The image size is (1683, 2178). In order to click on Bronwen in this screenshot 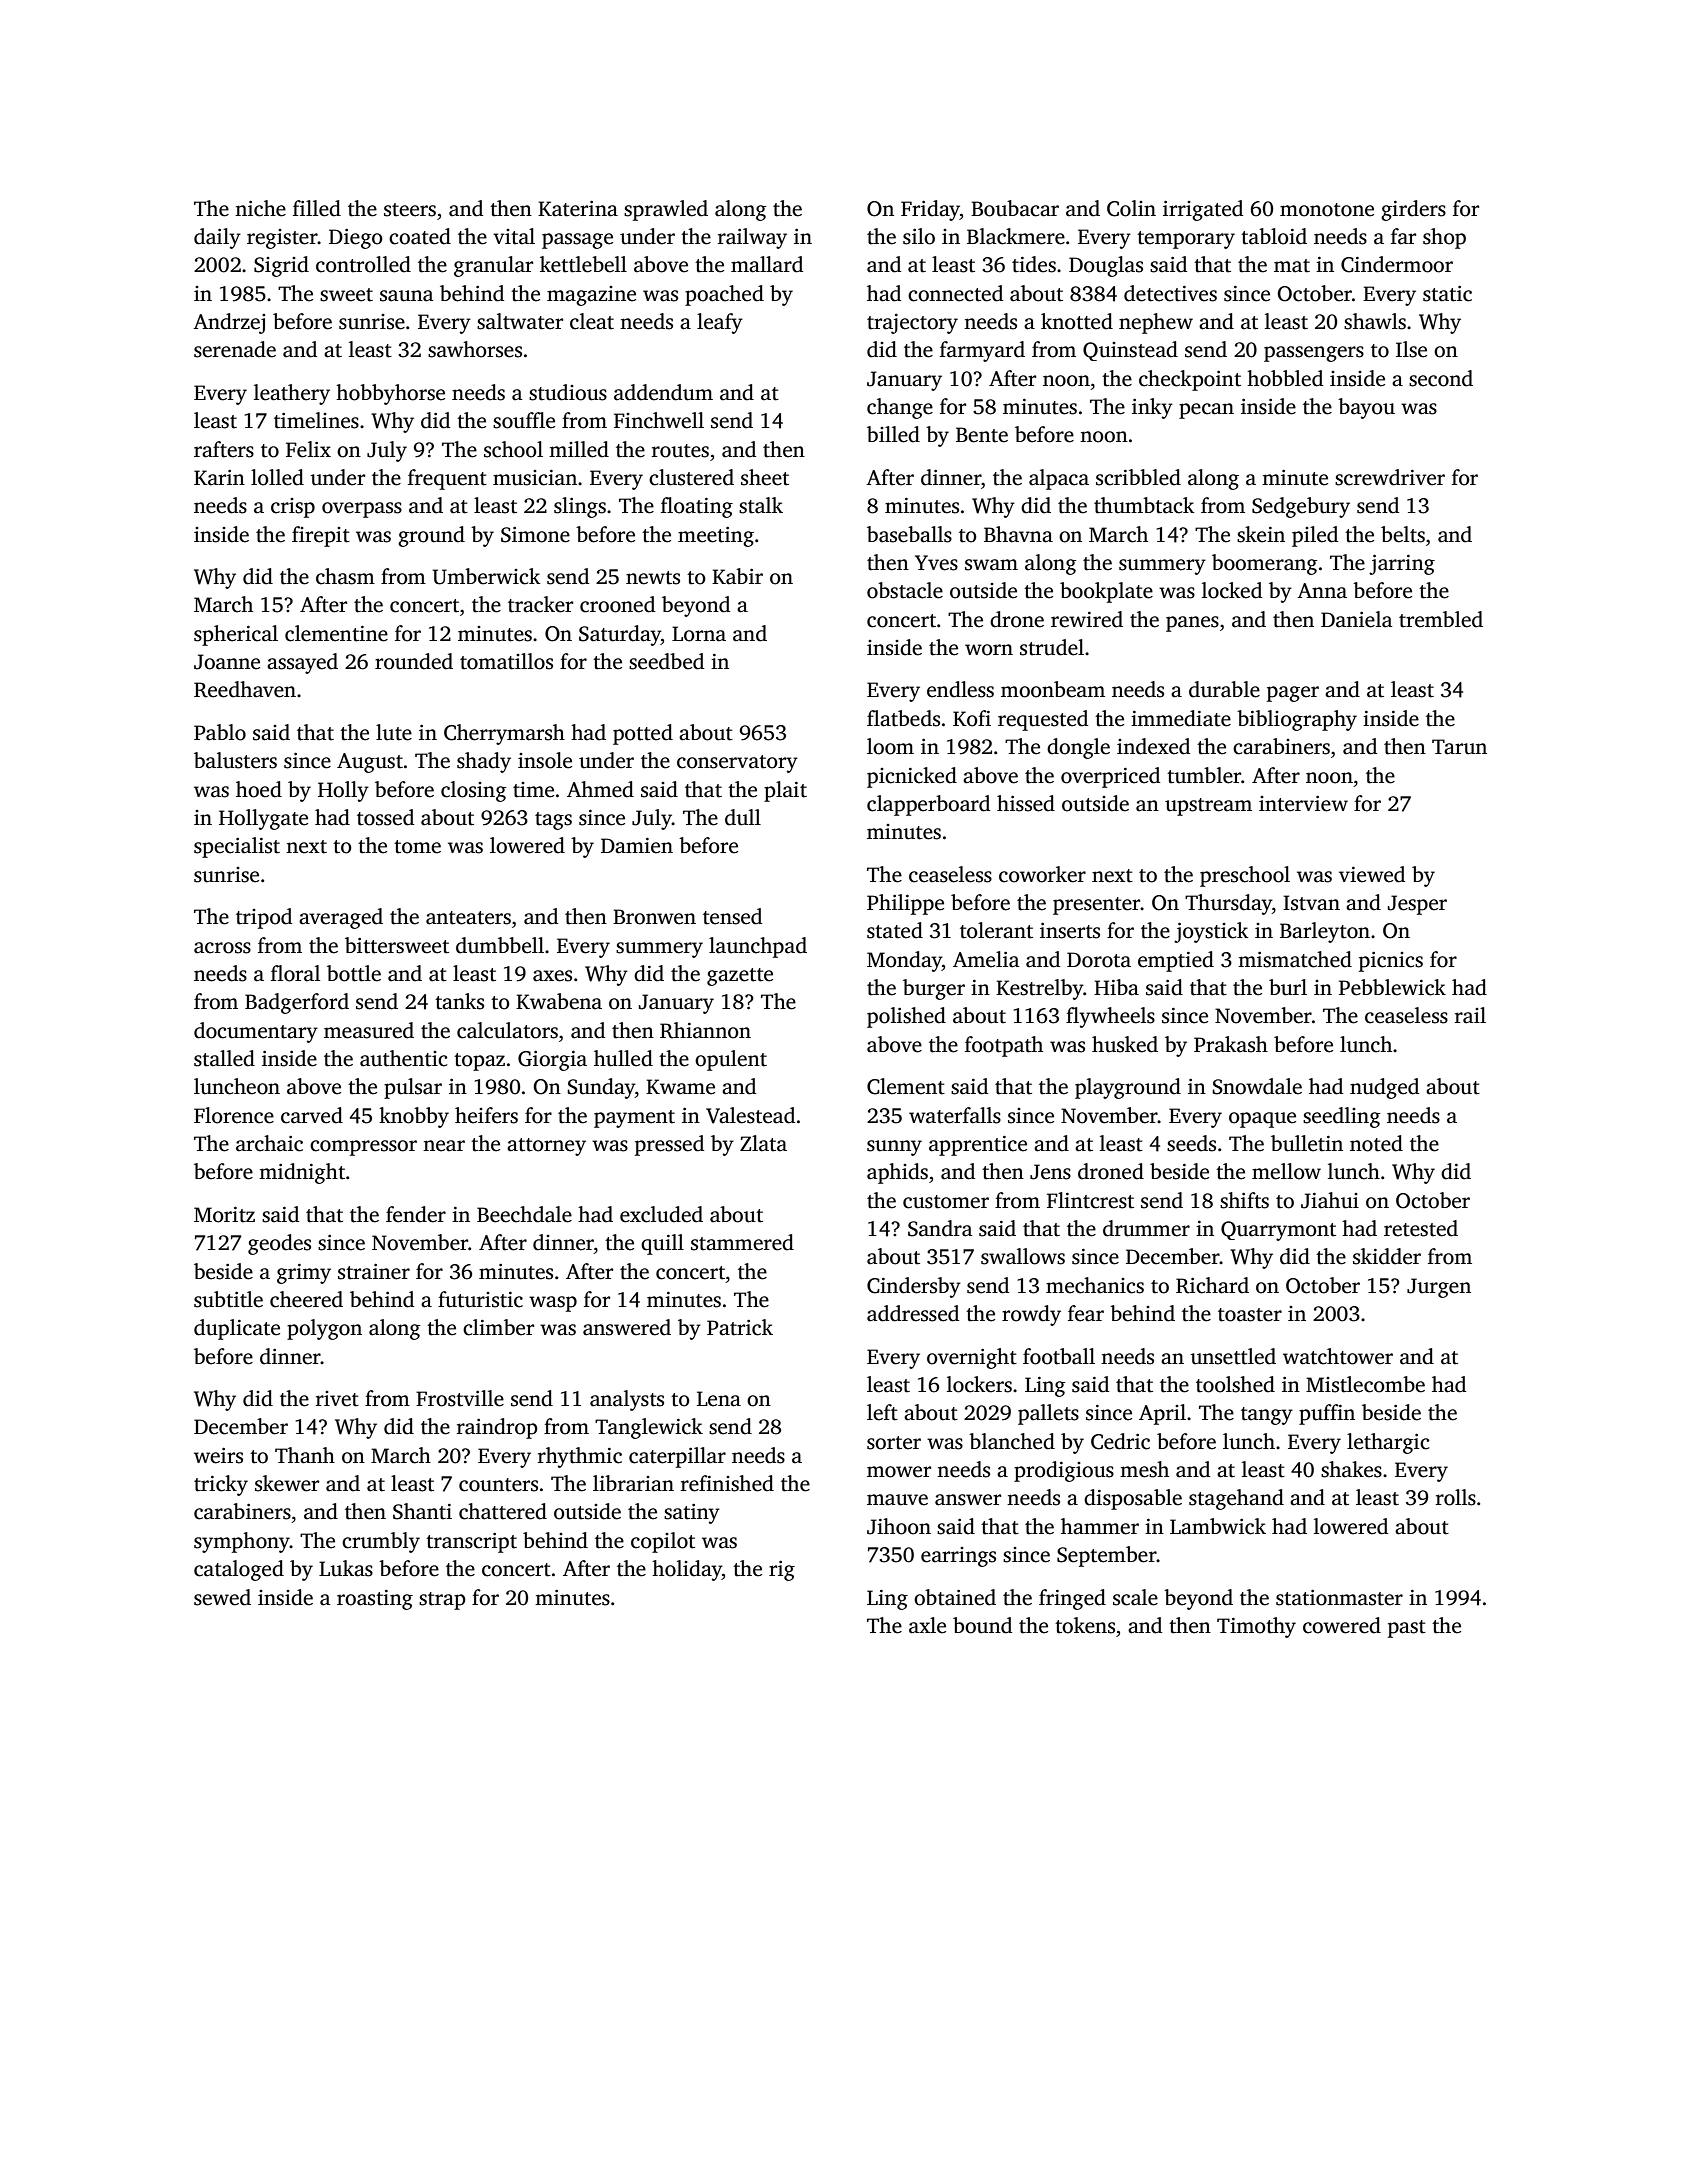, I will do `click(654, 917)`.
